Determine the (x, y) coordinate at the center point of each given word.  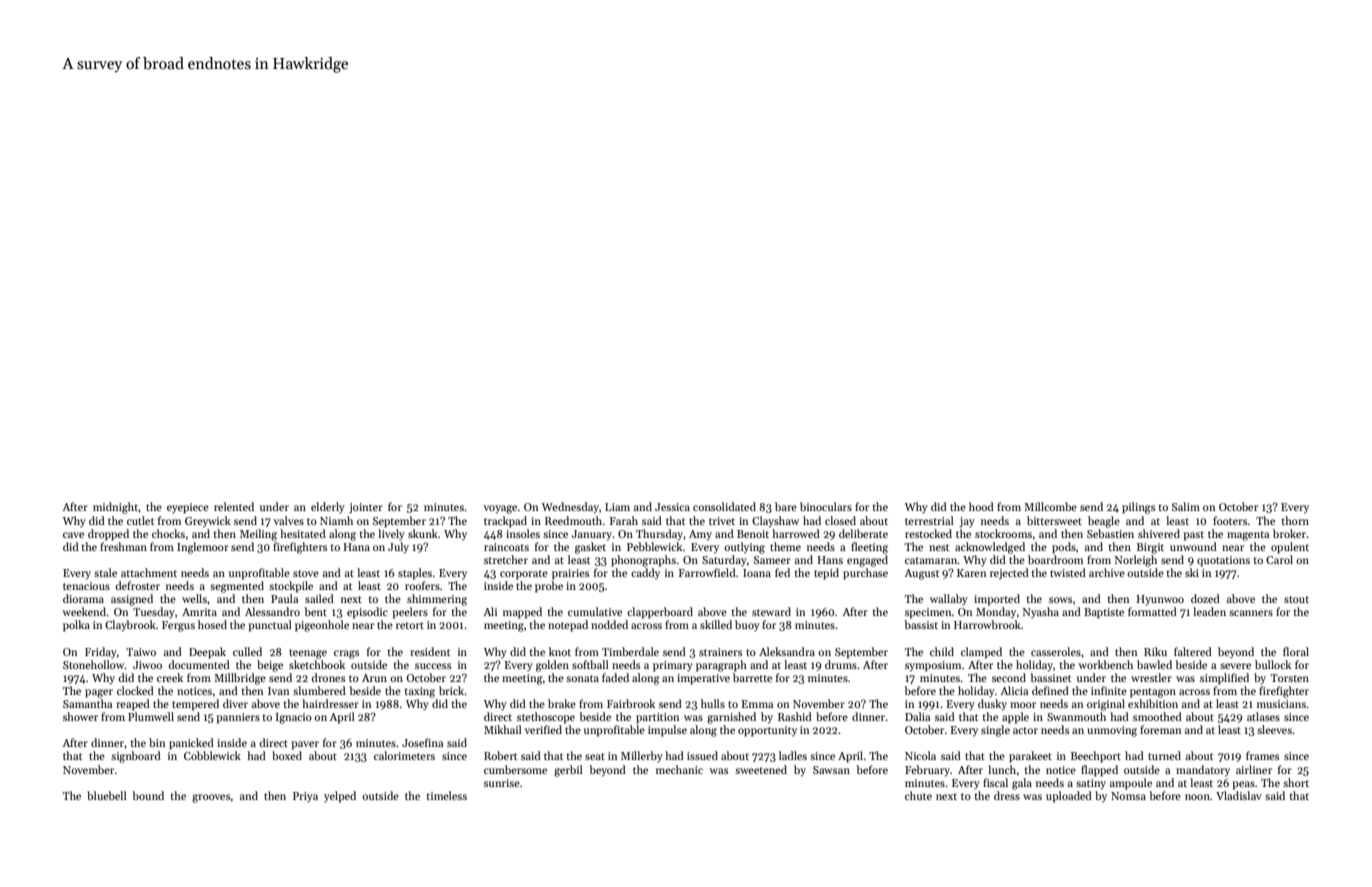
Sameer (772, 560)
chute (918, 795)
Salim (1186, 506)
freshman (123, 546)
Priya (305, 797)
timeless (446, 795)
